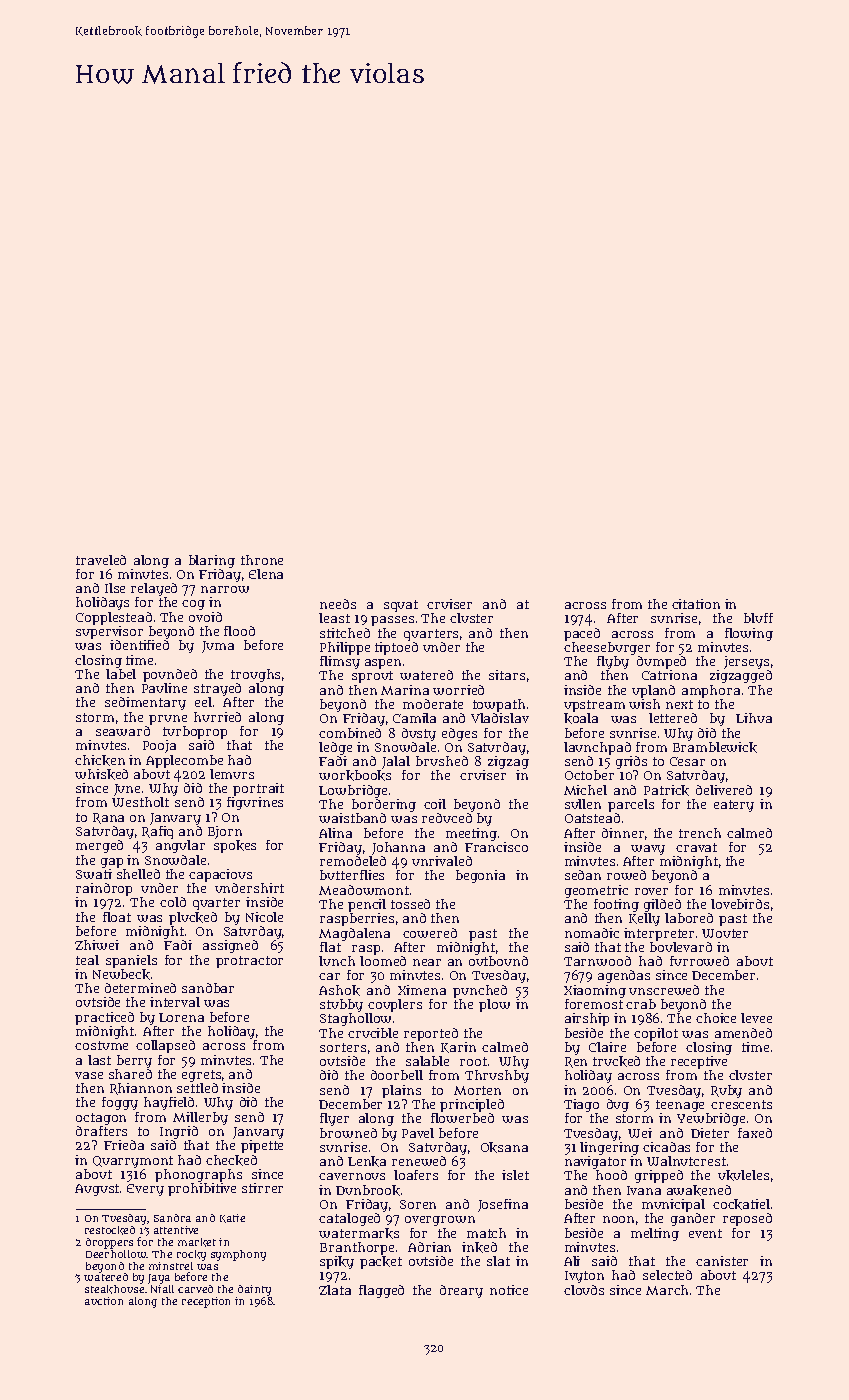 The width and height of the image is (849, 1400). I want to click on flowing, so click(749, 634).
